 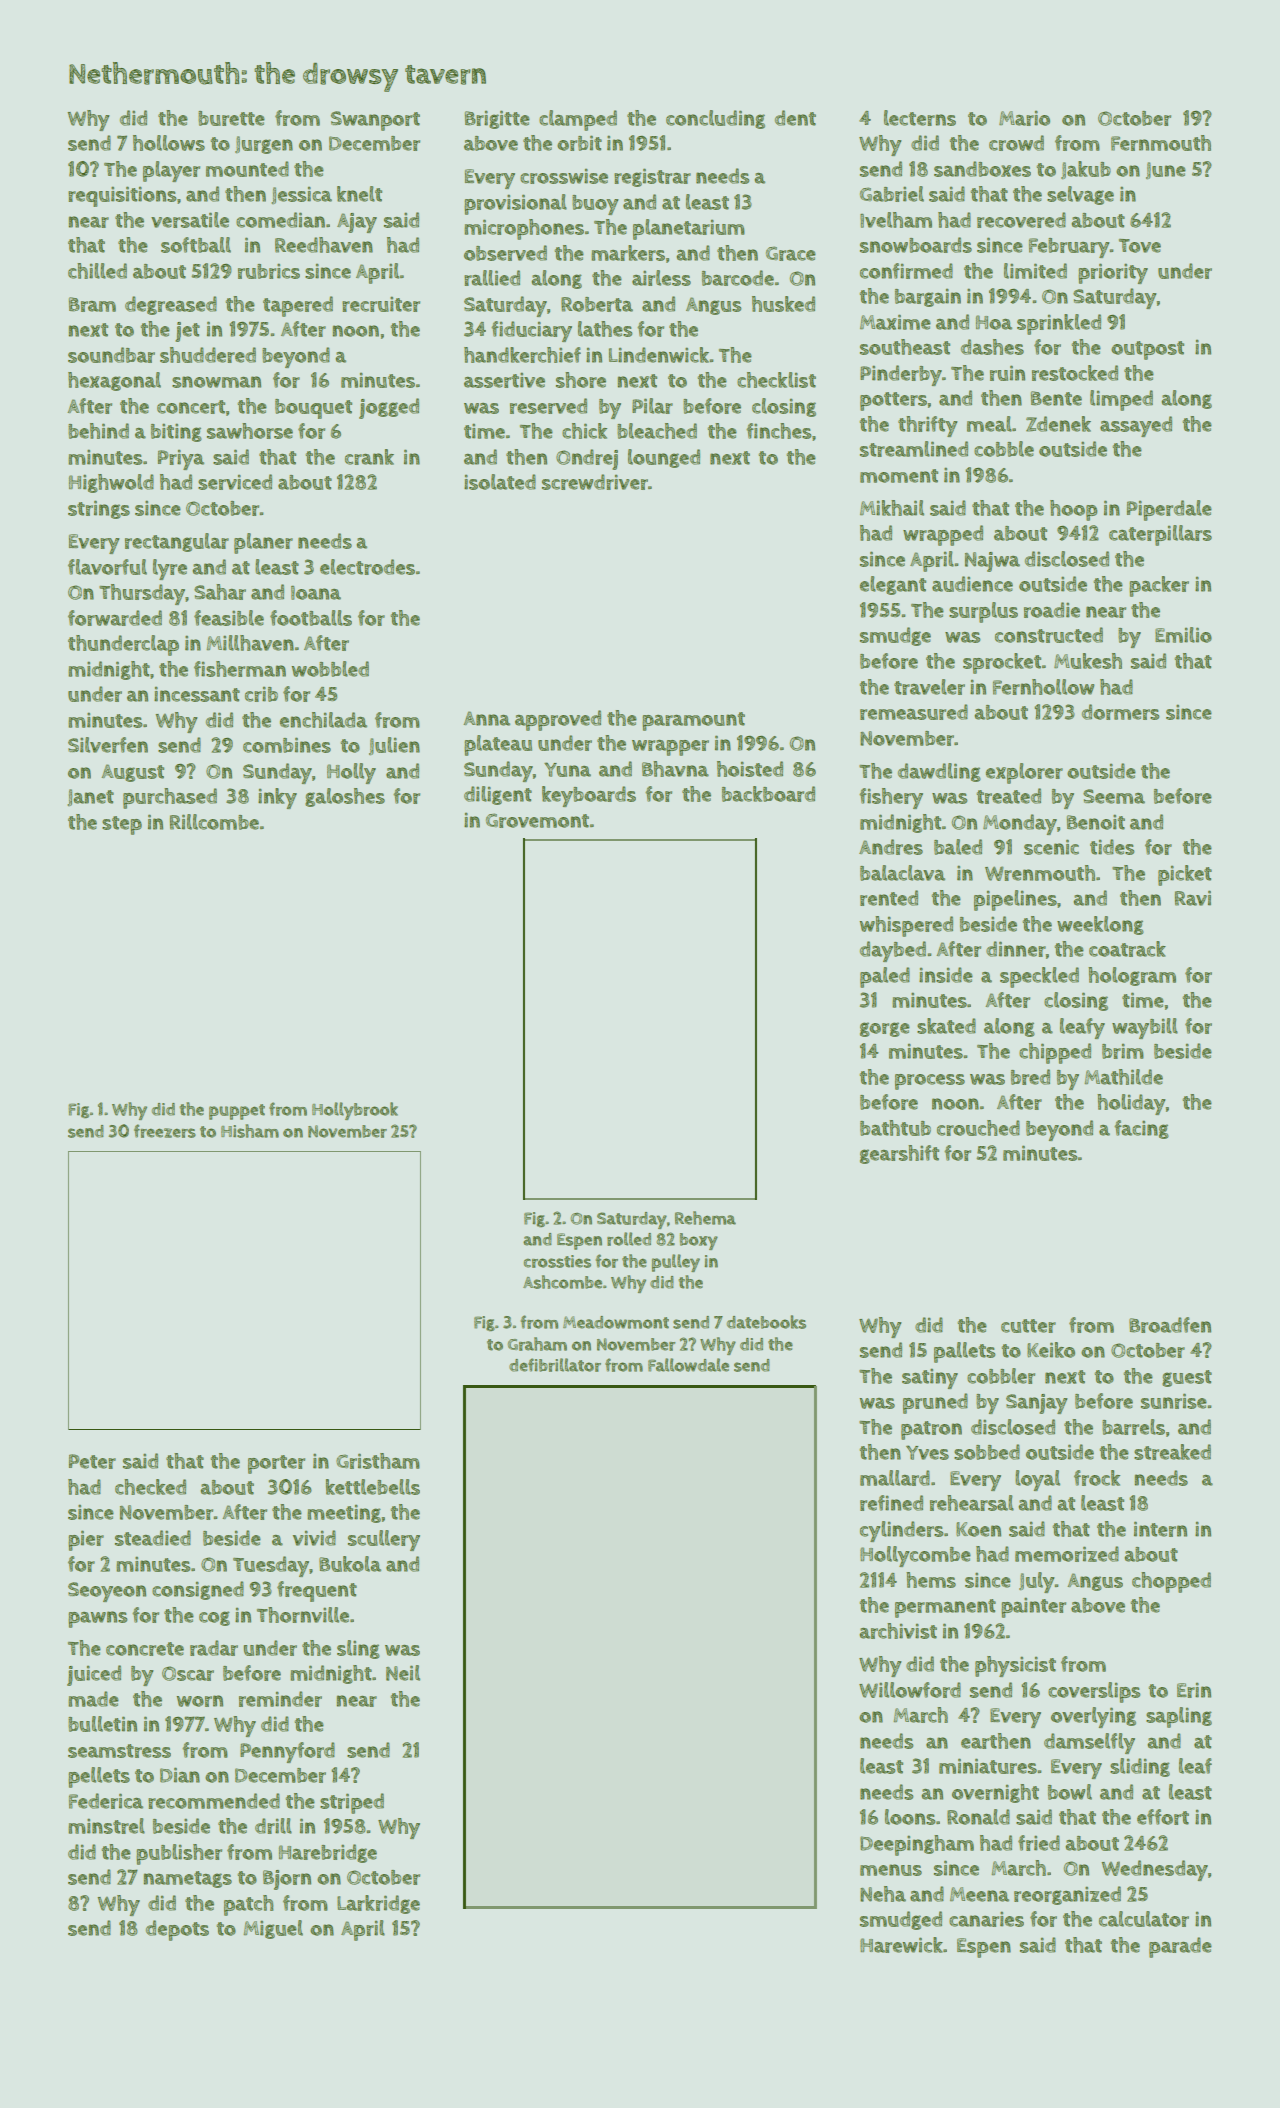 What do you see at coordinates (885, 1029) in the screenshot?
I see `gorge` at bounding box center [885, 1029].
